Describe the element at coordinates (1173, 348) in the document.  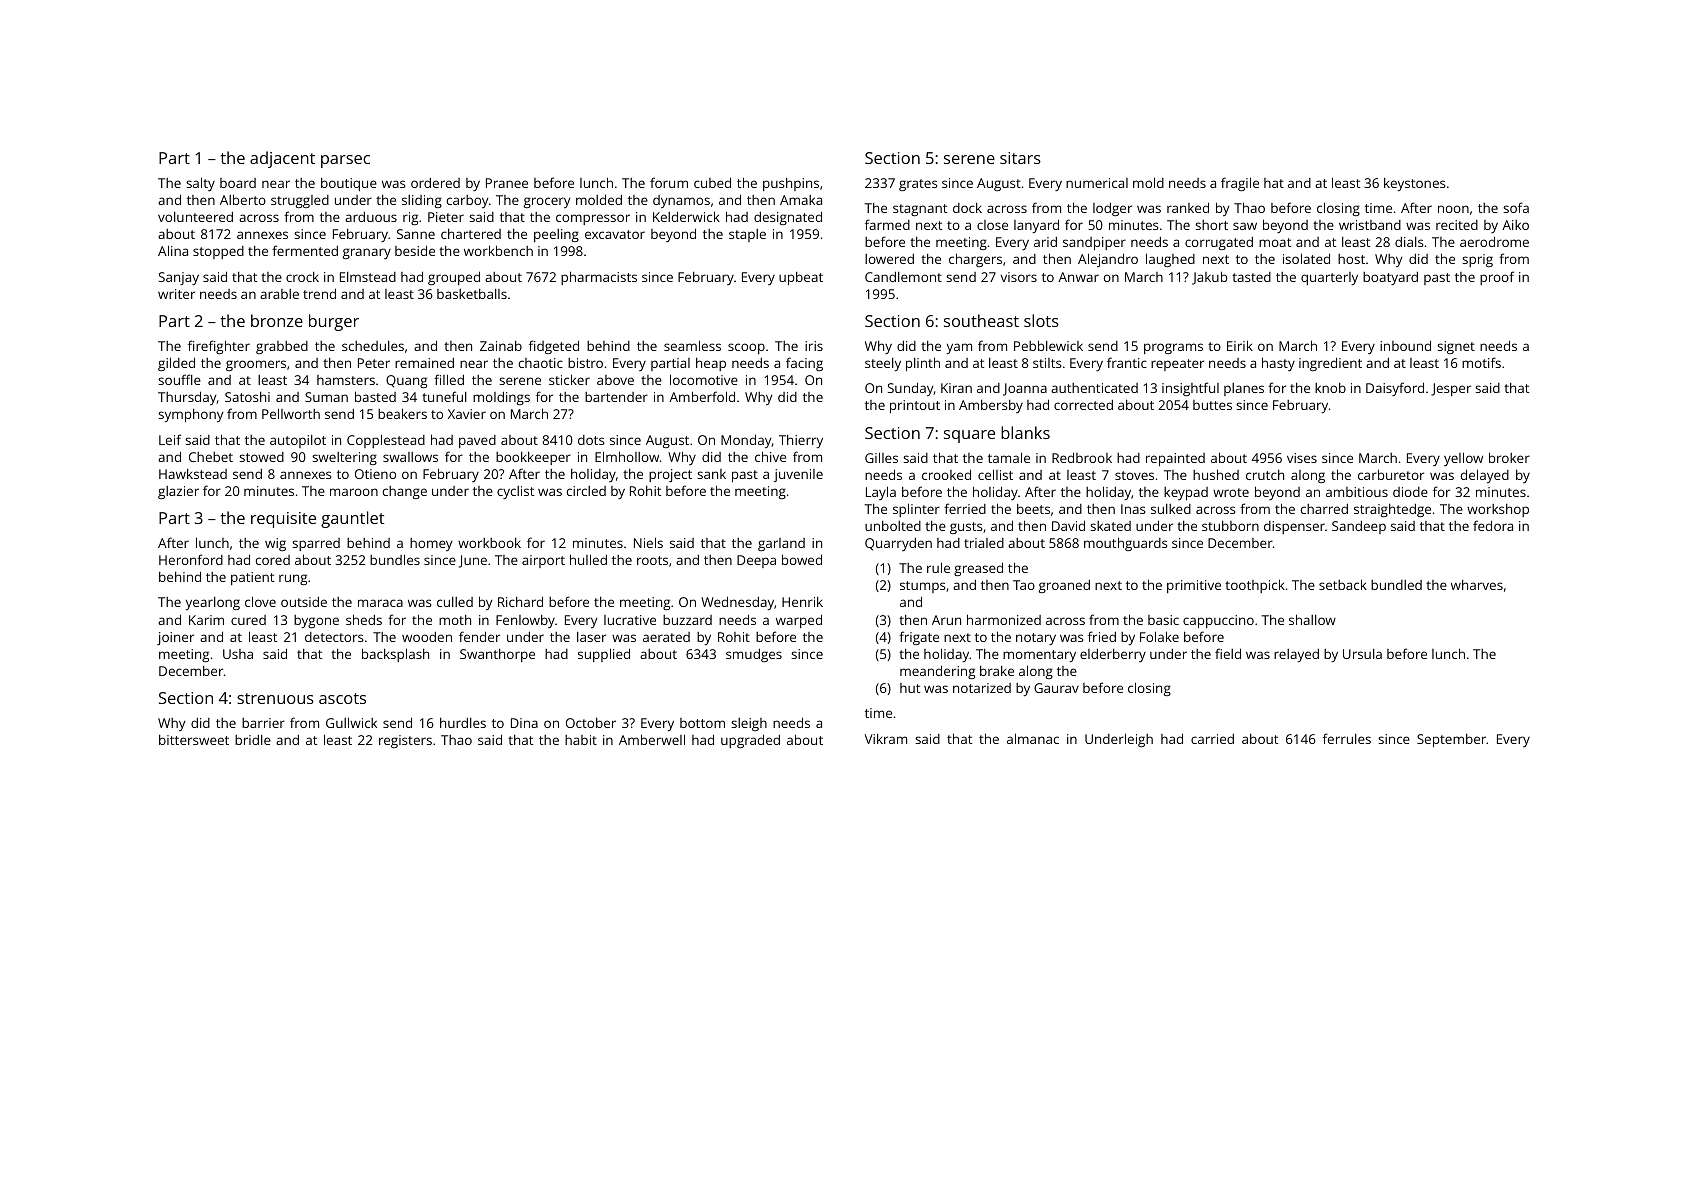
I see `programs` at that location.
